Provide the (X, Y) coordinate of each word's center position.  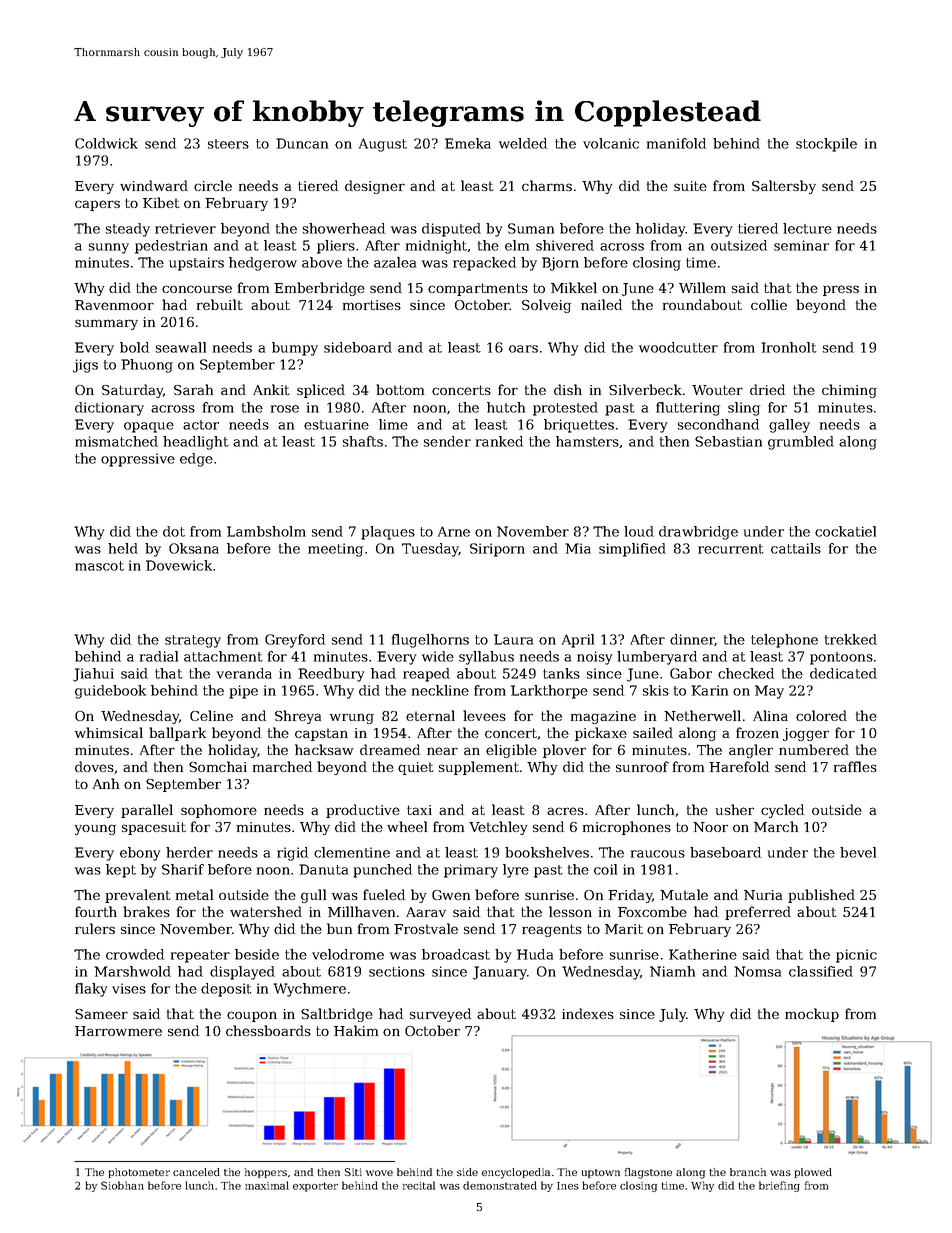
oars (523, 349)
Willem (702, 287)
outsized (739, 245)
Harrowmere (118, 1031)
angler (751, 751)
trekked (851, 639)
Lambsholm (266, 531)
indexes (588, 1013)
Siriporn (497, 550)
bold (134, 347)
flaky (91, 990)
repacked (484, 264)
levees (484, 715)
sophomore (219, 811)
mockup (812, 1015)
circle (213, 185)
